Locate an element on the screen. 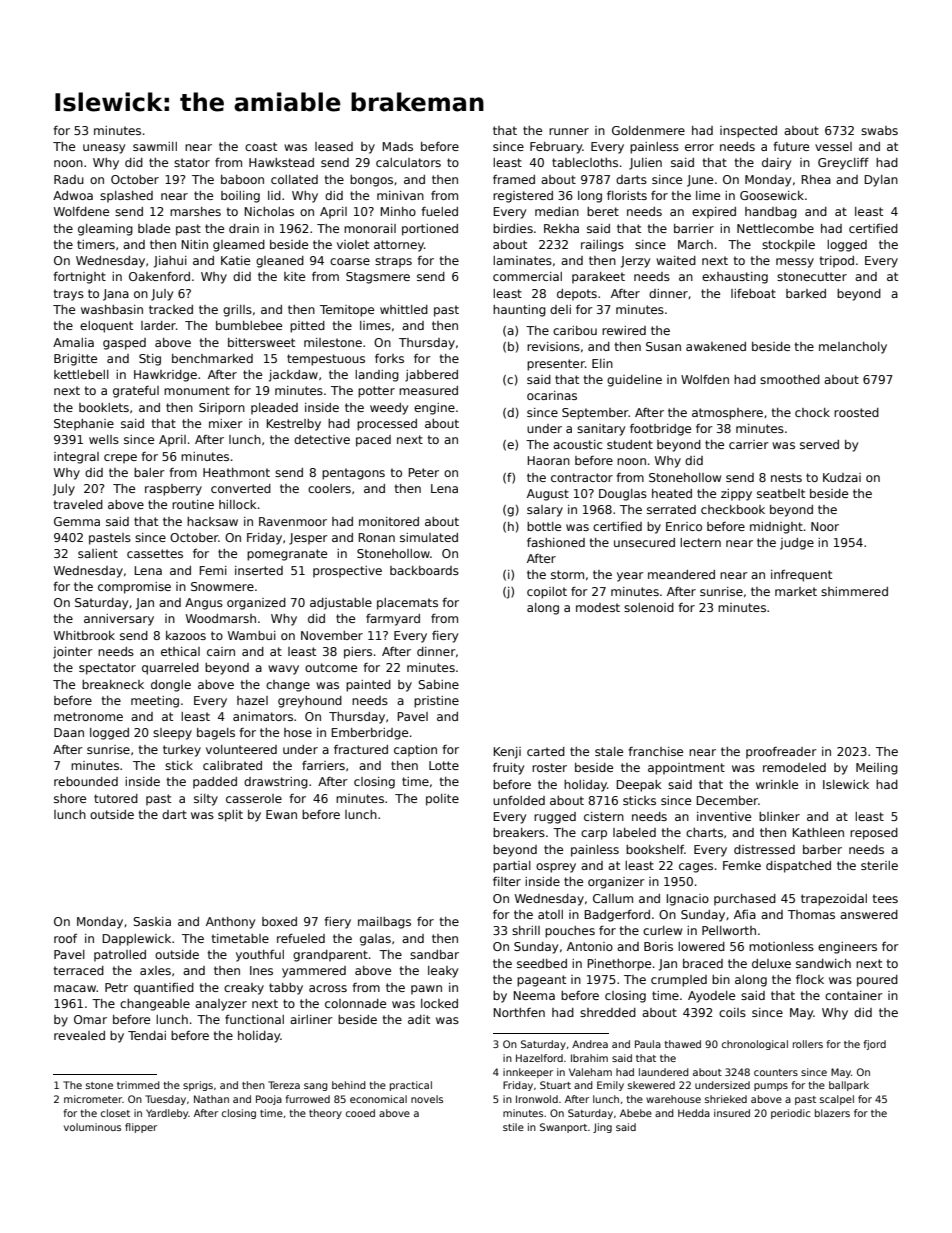 The height and width of the screenshot is (1233, 952). swabs is located at coordinates (879, 130).
